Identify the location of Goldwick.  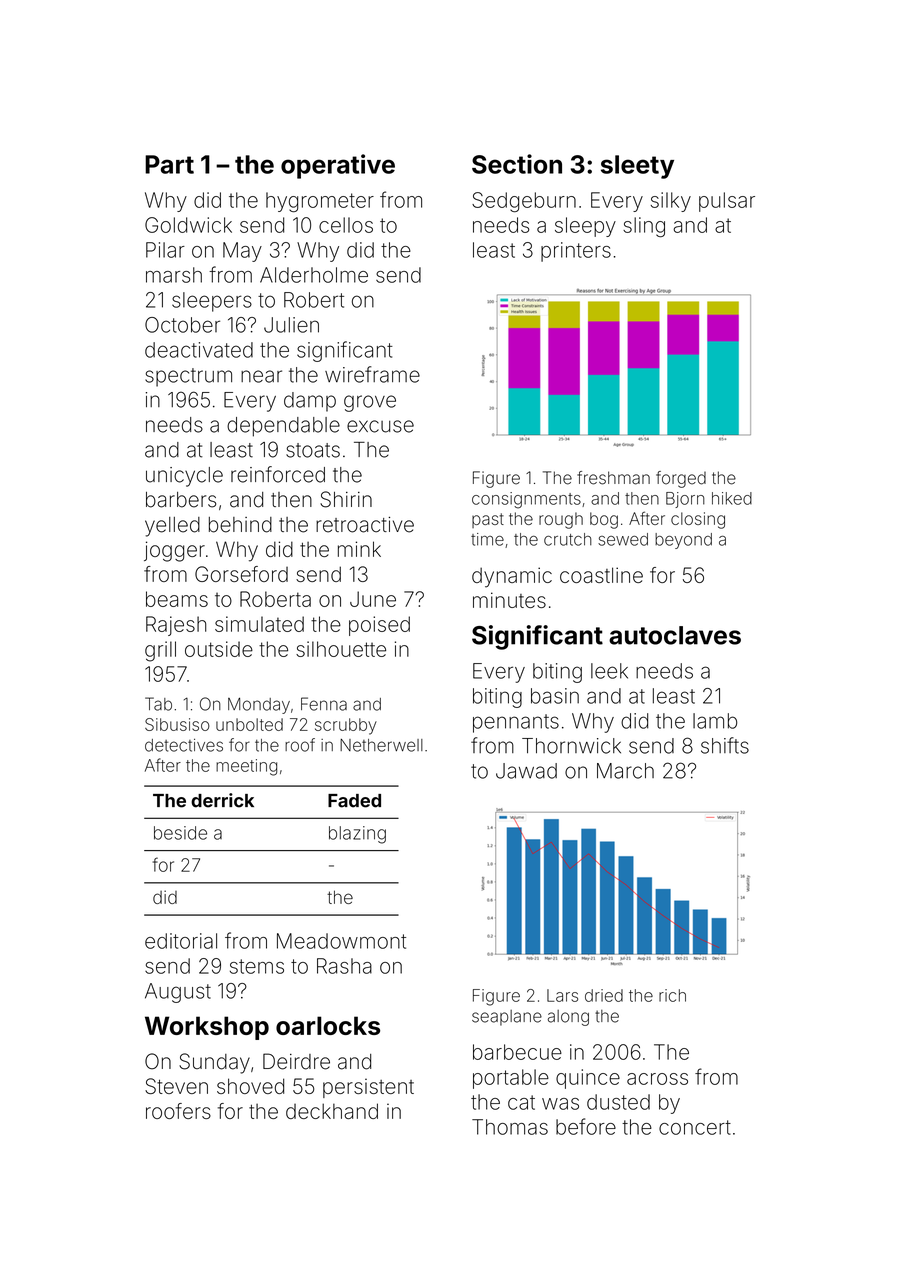
(188, 225).
